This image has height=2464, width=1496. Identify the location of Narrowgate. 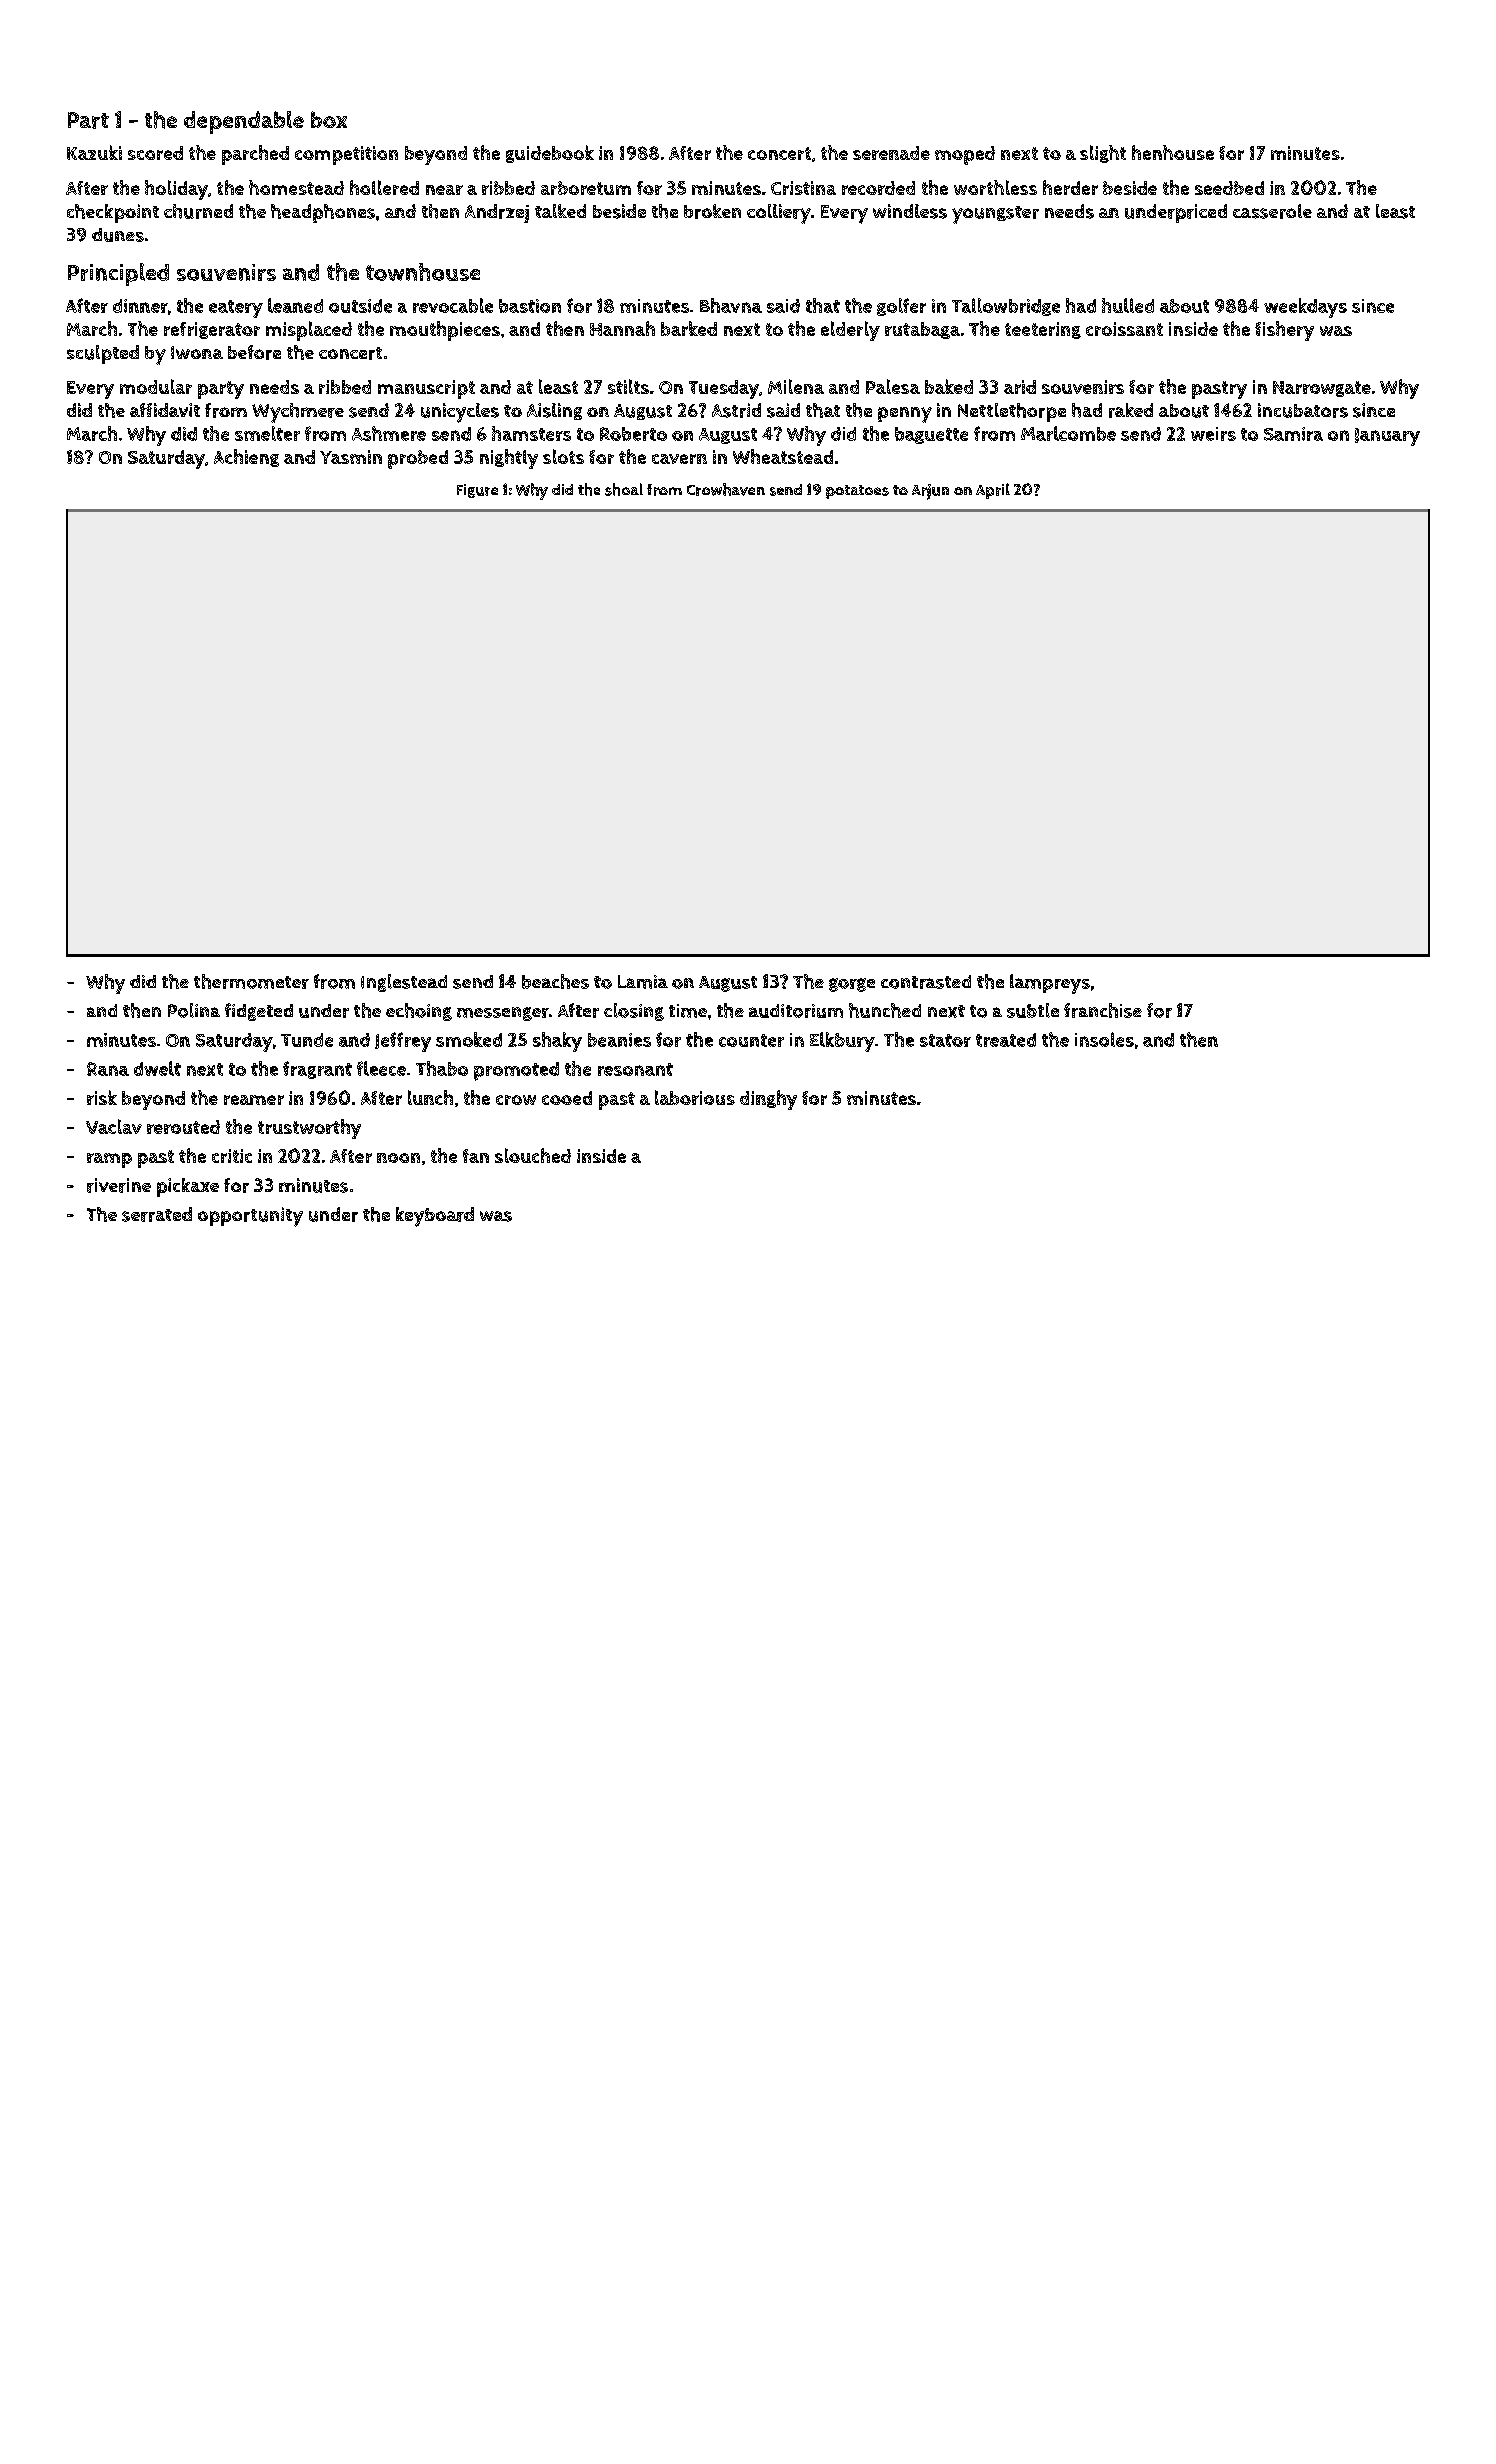
(1322, 389).
